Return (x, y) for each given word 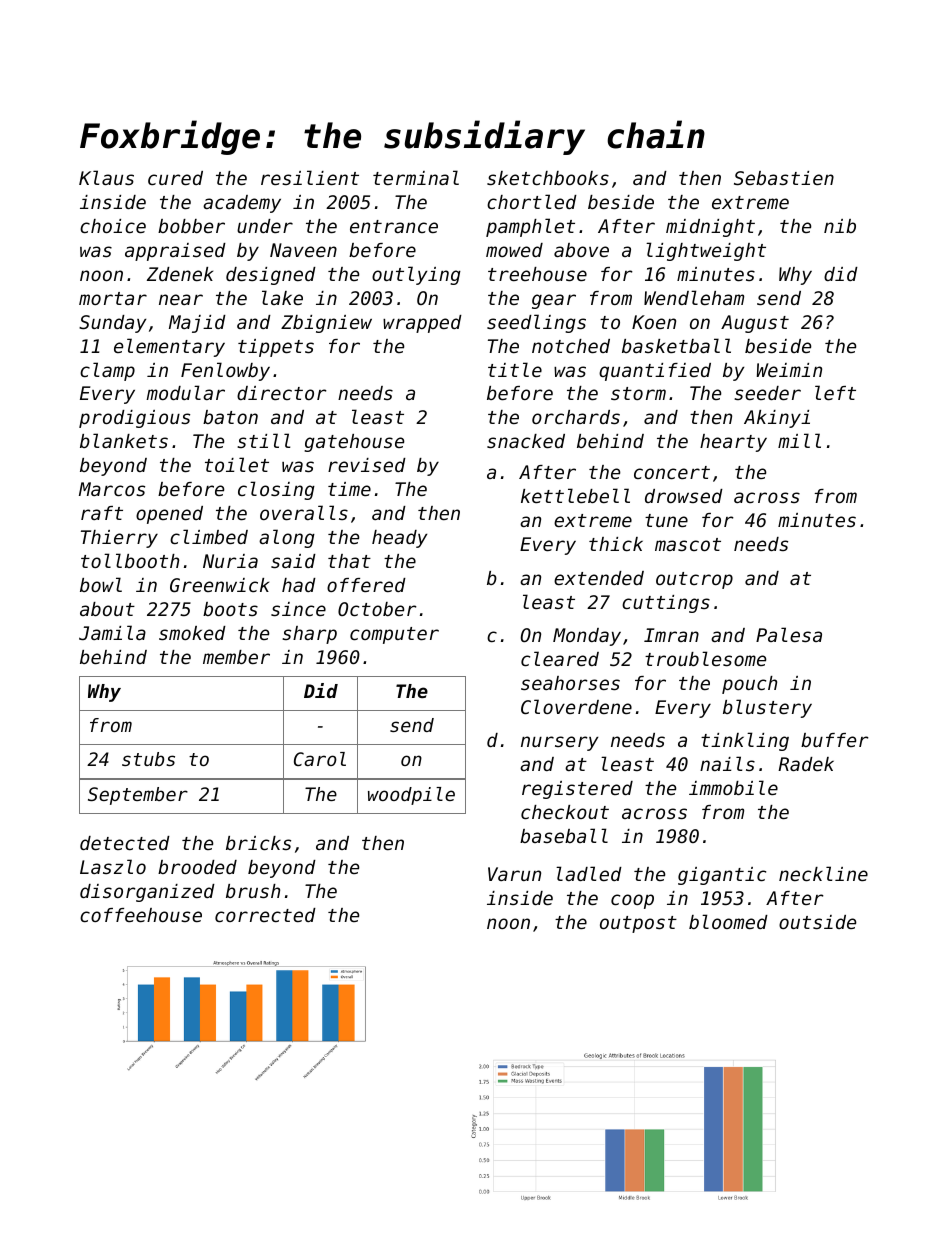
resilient (310, 177)
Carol (320, 759)
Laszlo (113, 866)
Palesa (789, 634)
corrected (265, 915)
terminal (416, 177)
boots (230, 609)
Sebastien (784, 178)
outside (817, 922)
